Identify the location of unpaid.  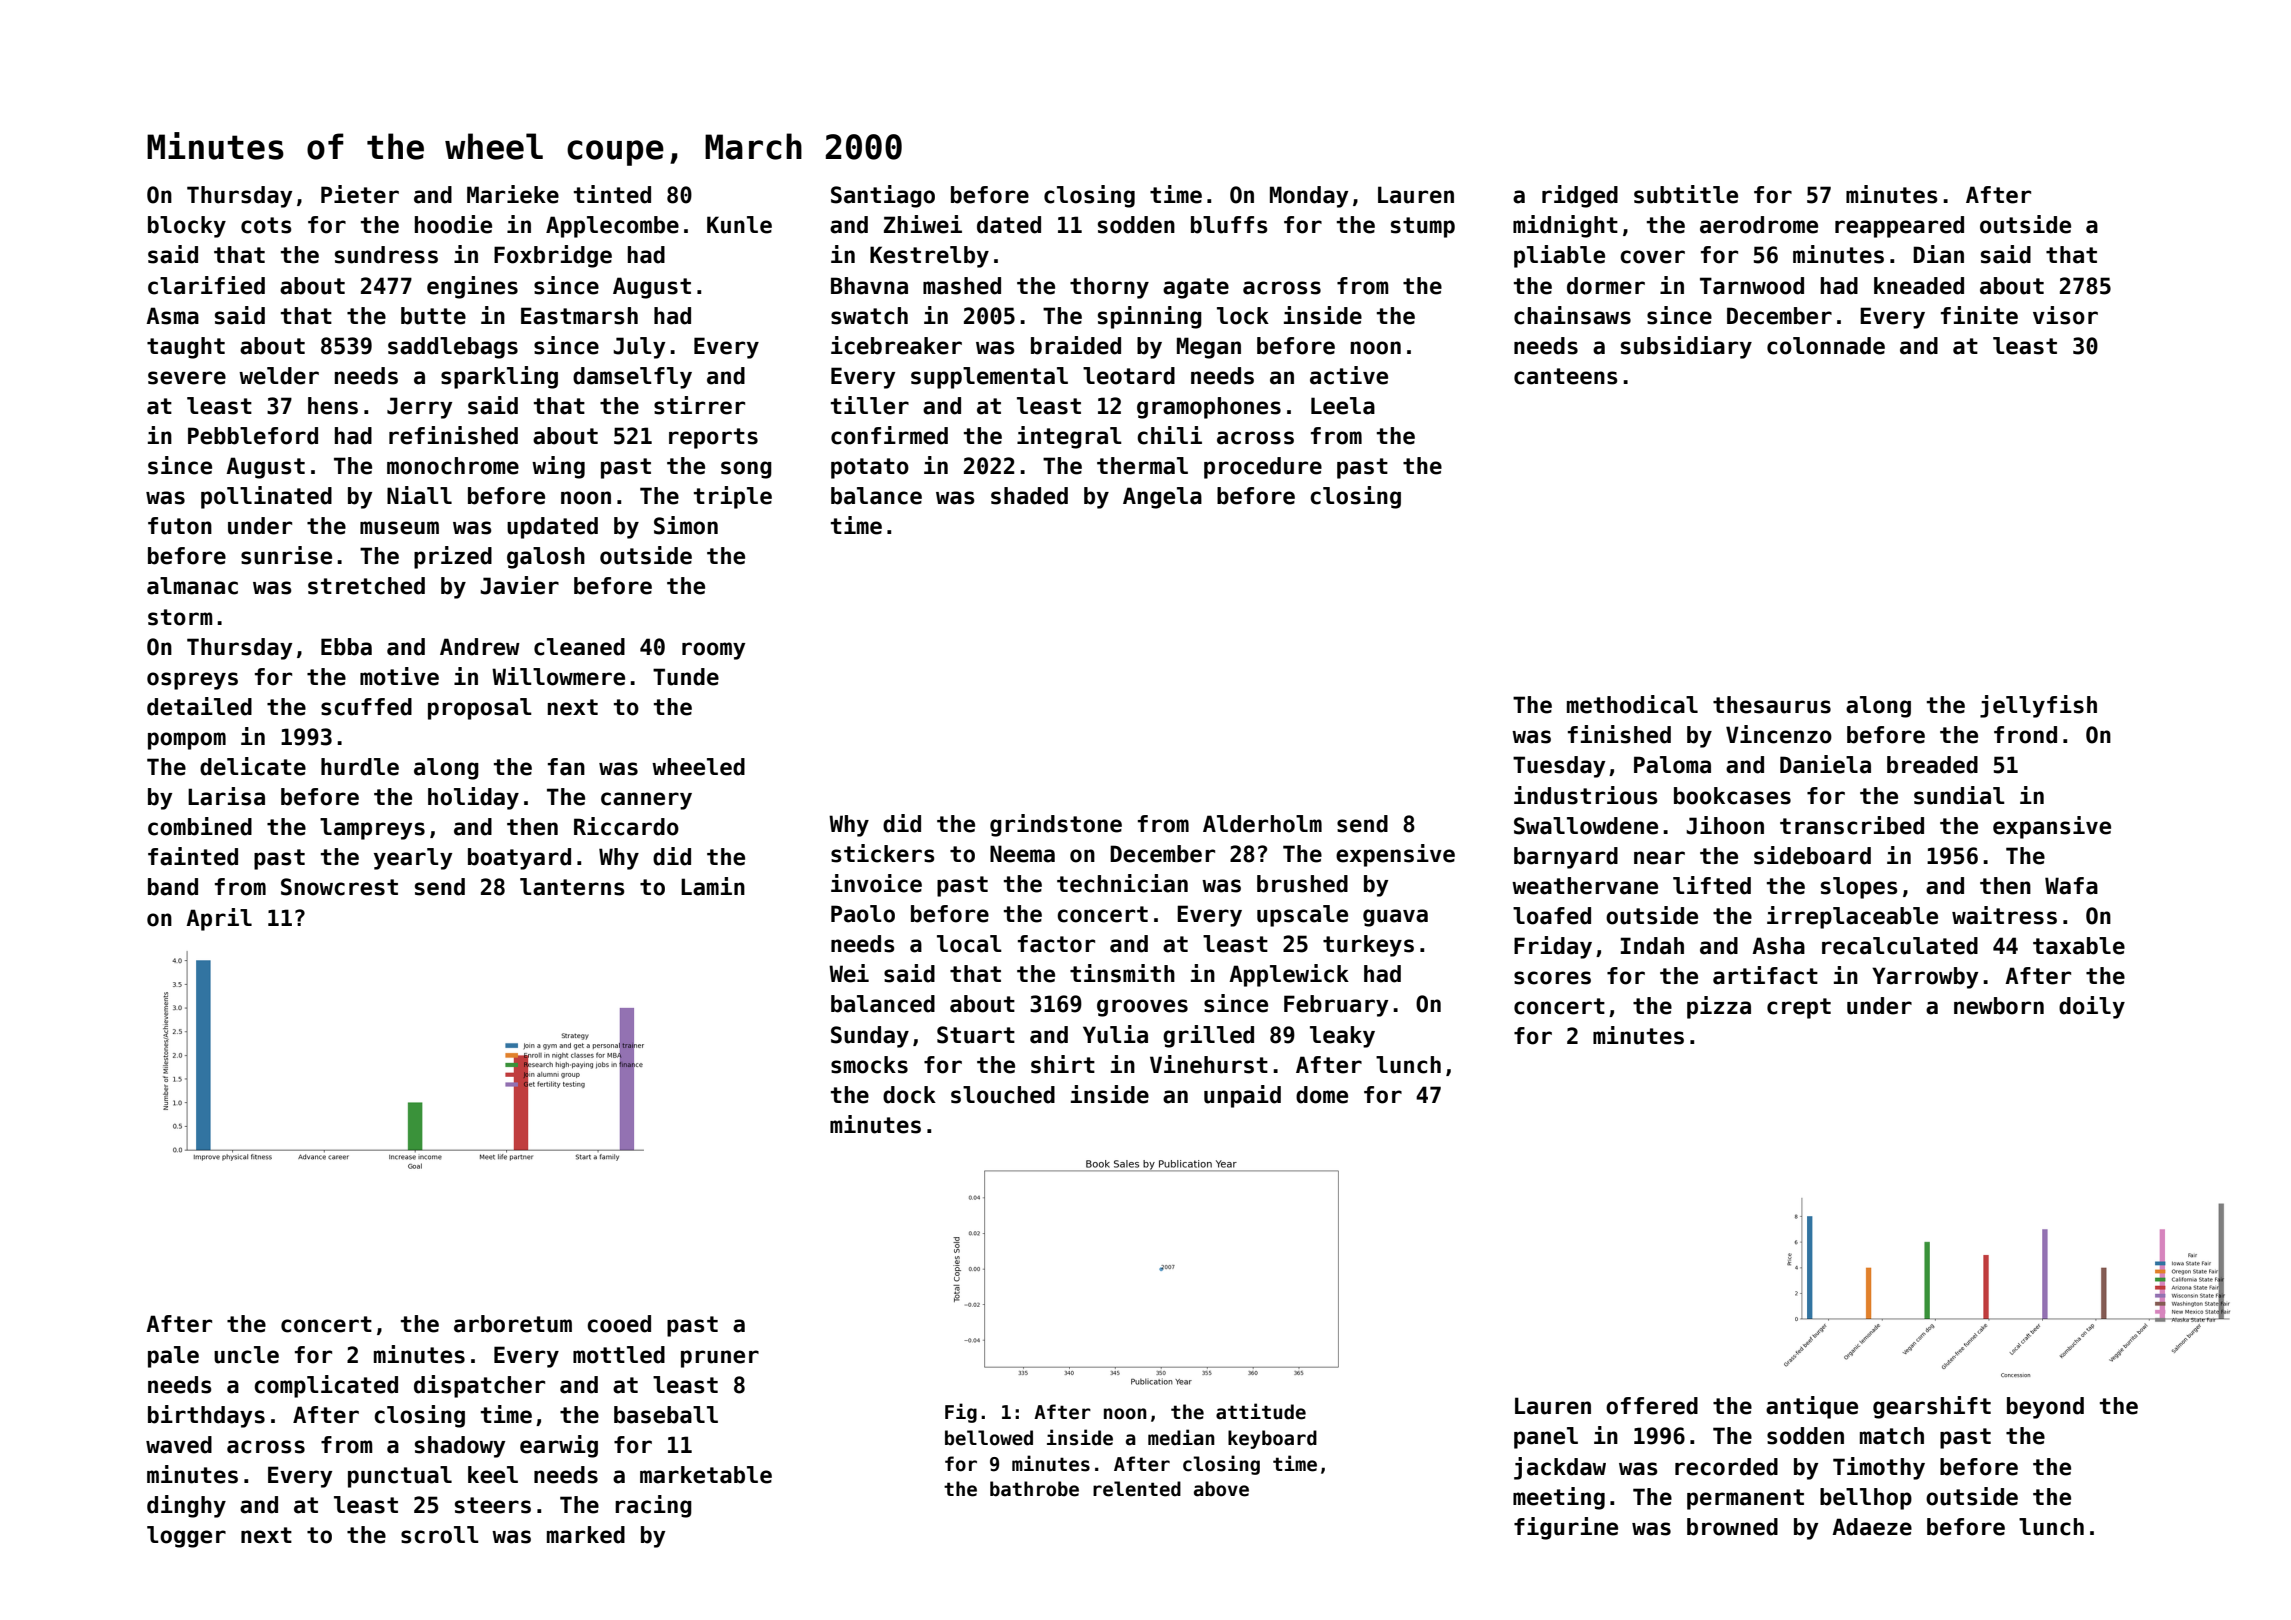
(1242, 1096).
